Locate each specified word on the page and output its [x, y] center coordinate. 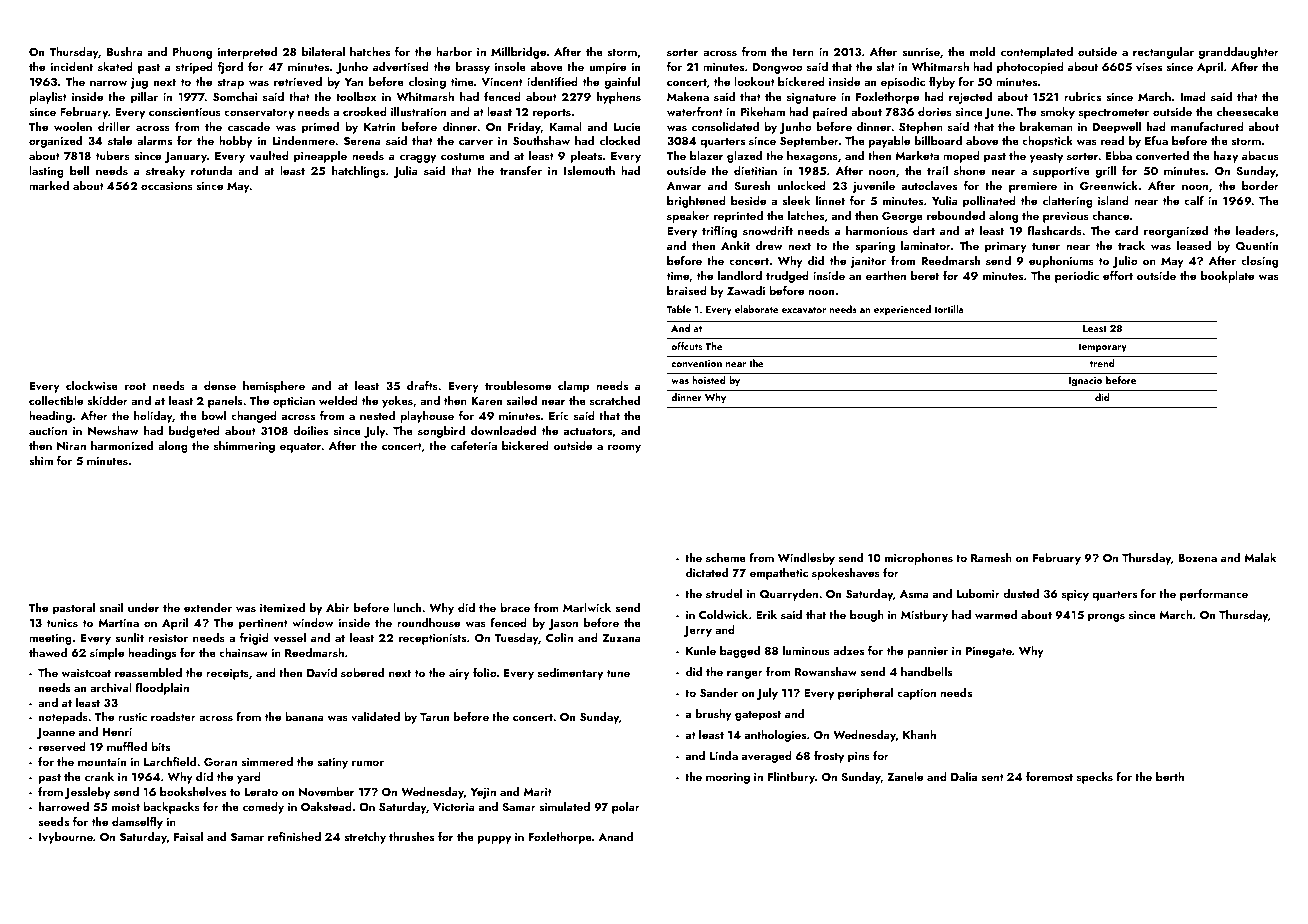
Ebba [1119, 155]
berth [1170, 776]
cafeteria [474, 445]
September [809, 142]
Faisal [188, 836]
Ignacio [1085, 382]
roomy [624, 448]
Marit [538, 792]
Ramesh [991, 557]
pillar [144, 98]
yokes [397, 402]
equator [301, 448]
